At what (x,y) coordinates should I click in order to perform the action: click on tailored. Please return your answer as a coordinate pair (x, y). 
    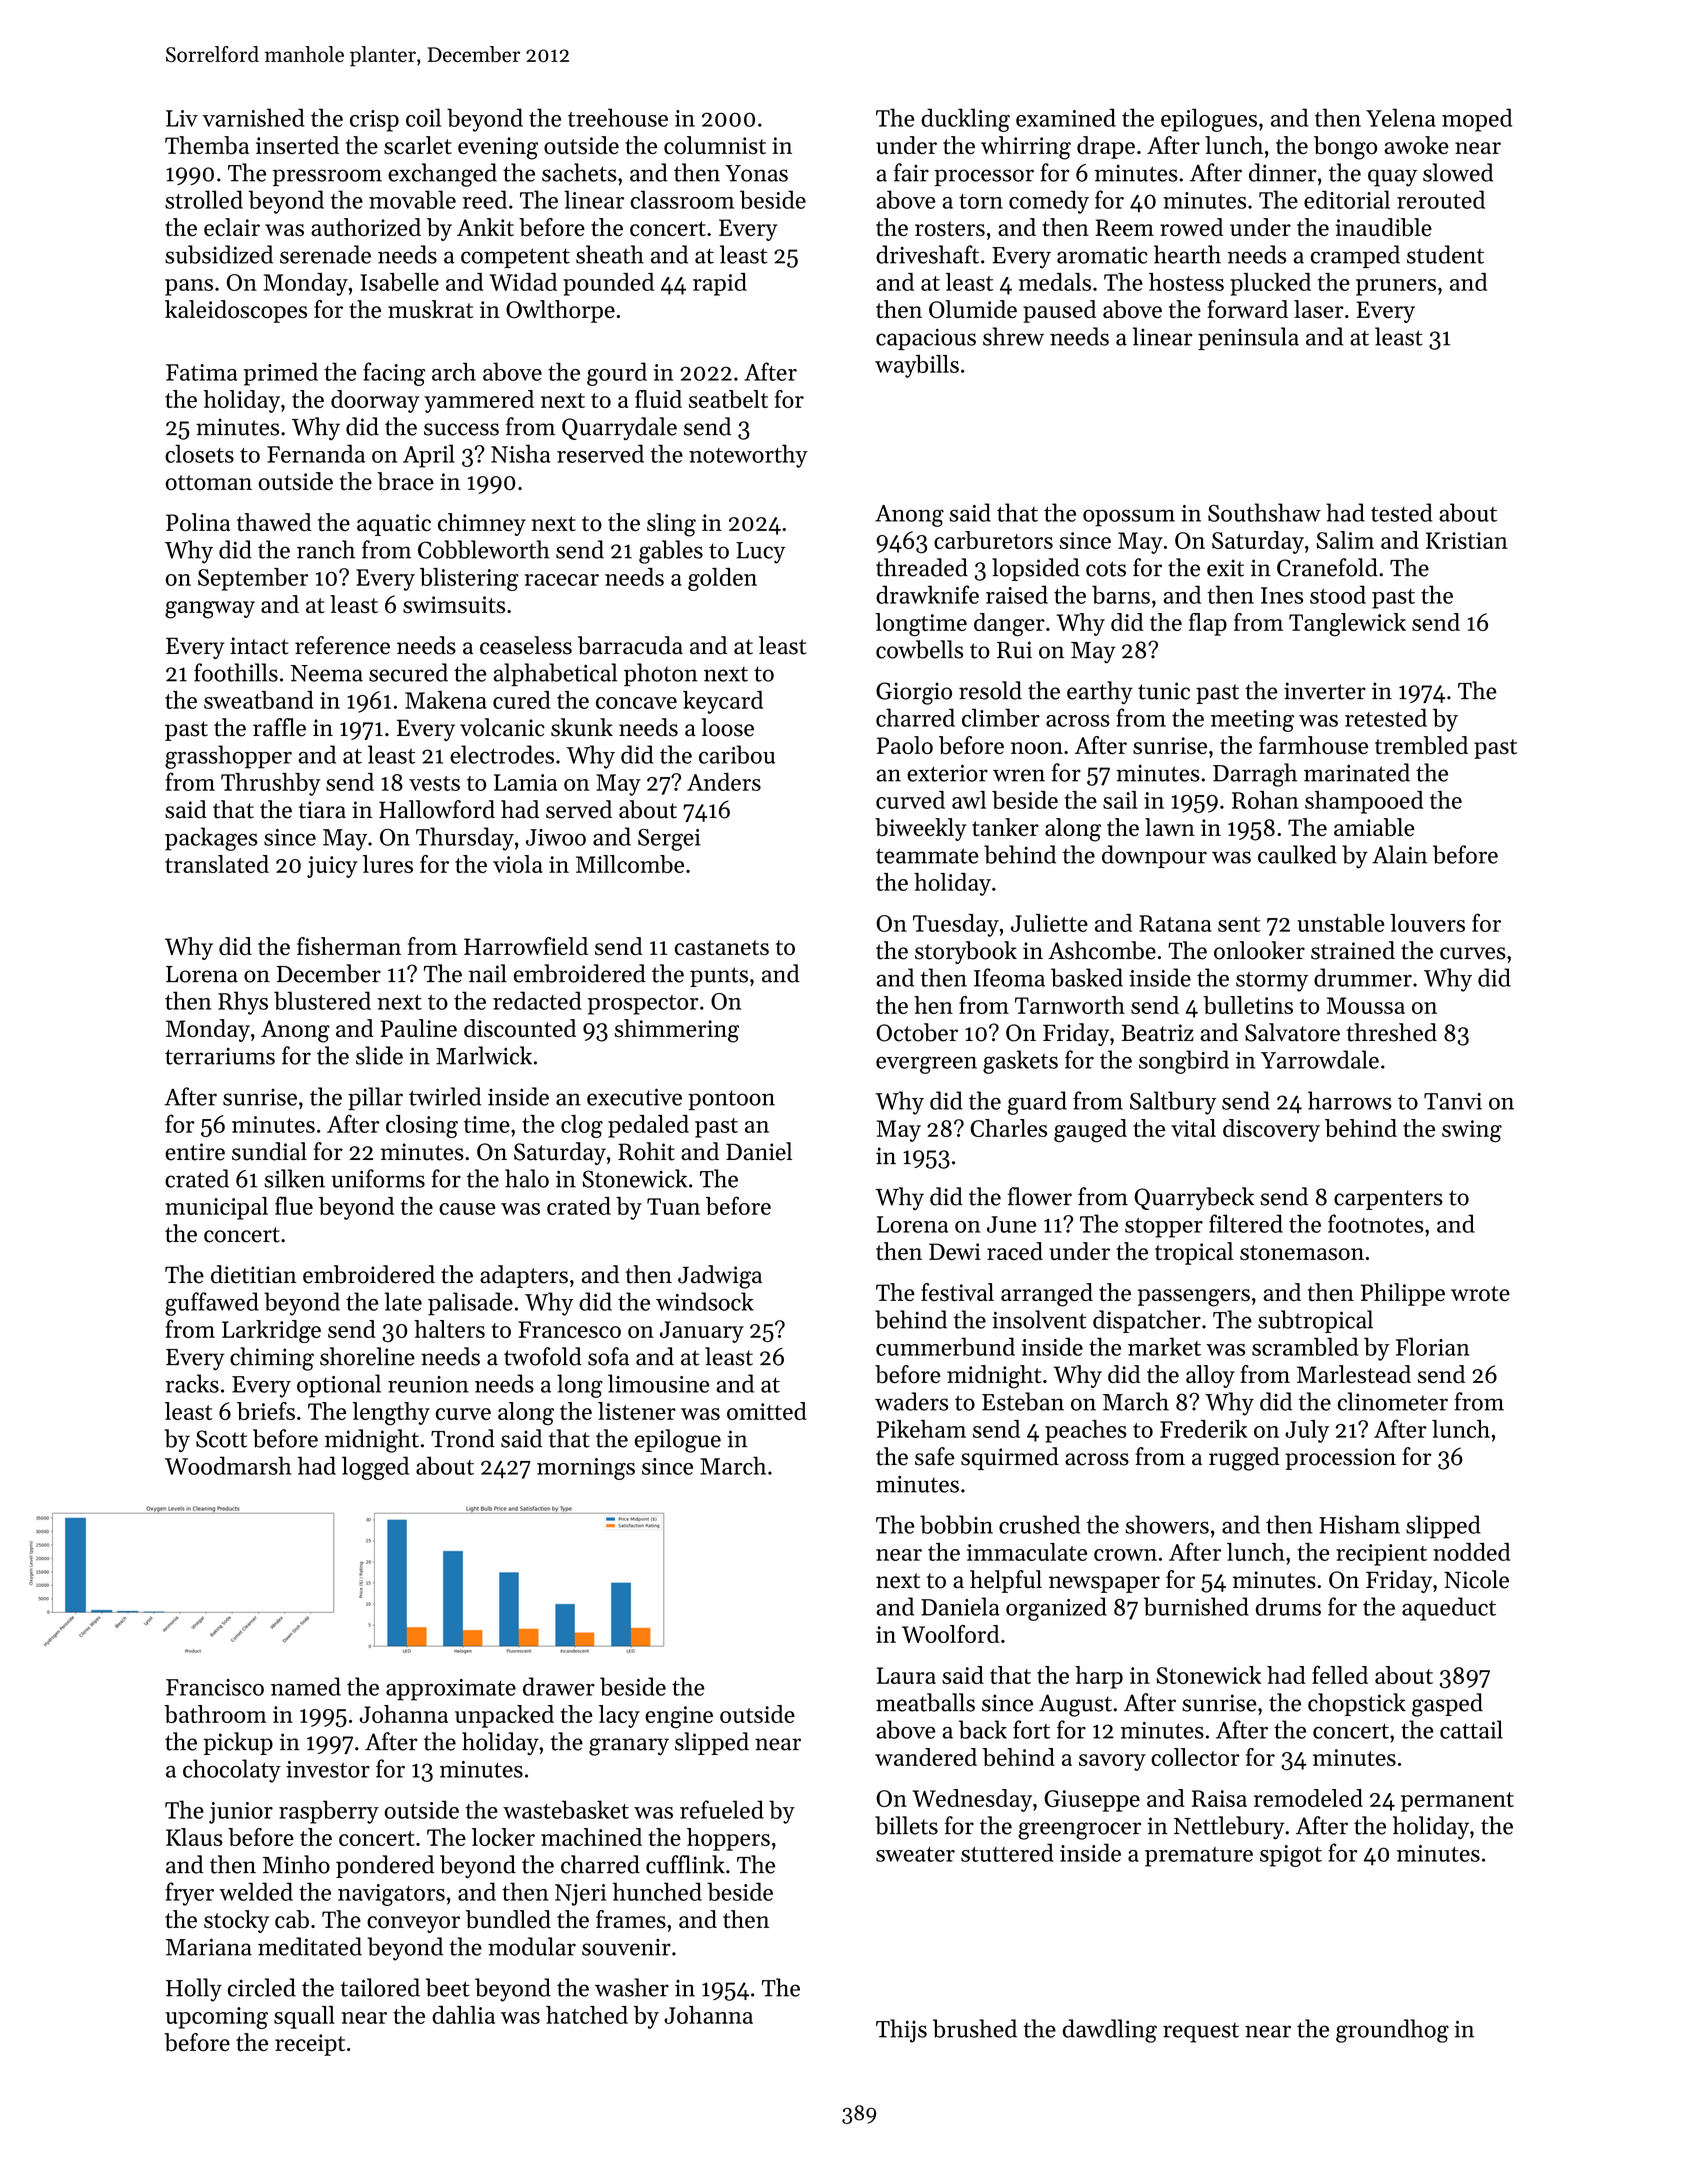
    Looking at the image, I should click on (380, 1987).
